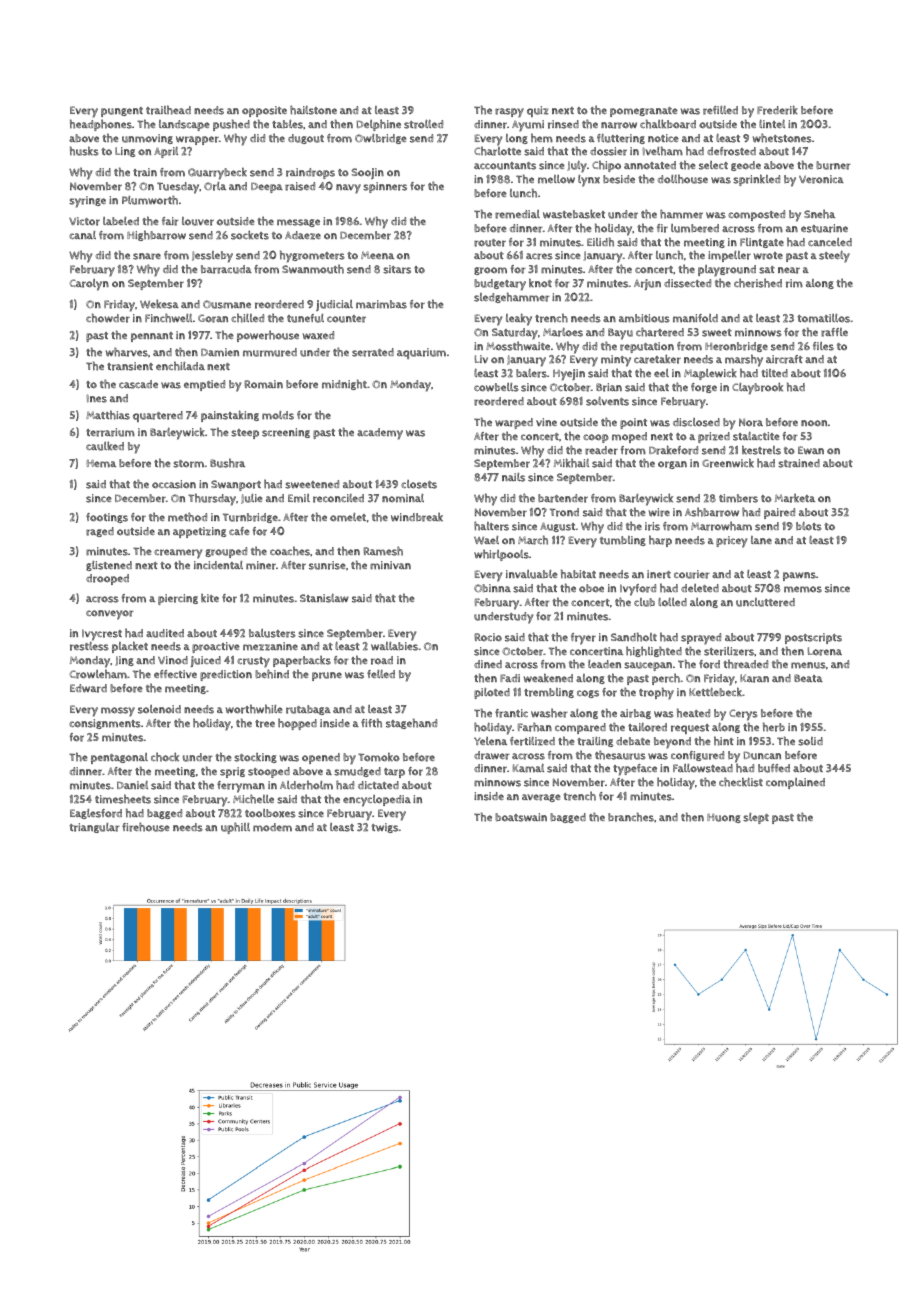  What do you see at coordinates (252, 499) in the screenshot?
I see `Julie` at bounding box center [252, 499].
